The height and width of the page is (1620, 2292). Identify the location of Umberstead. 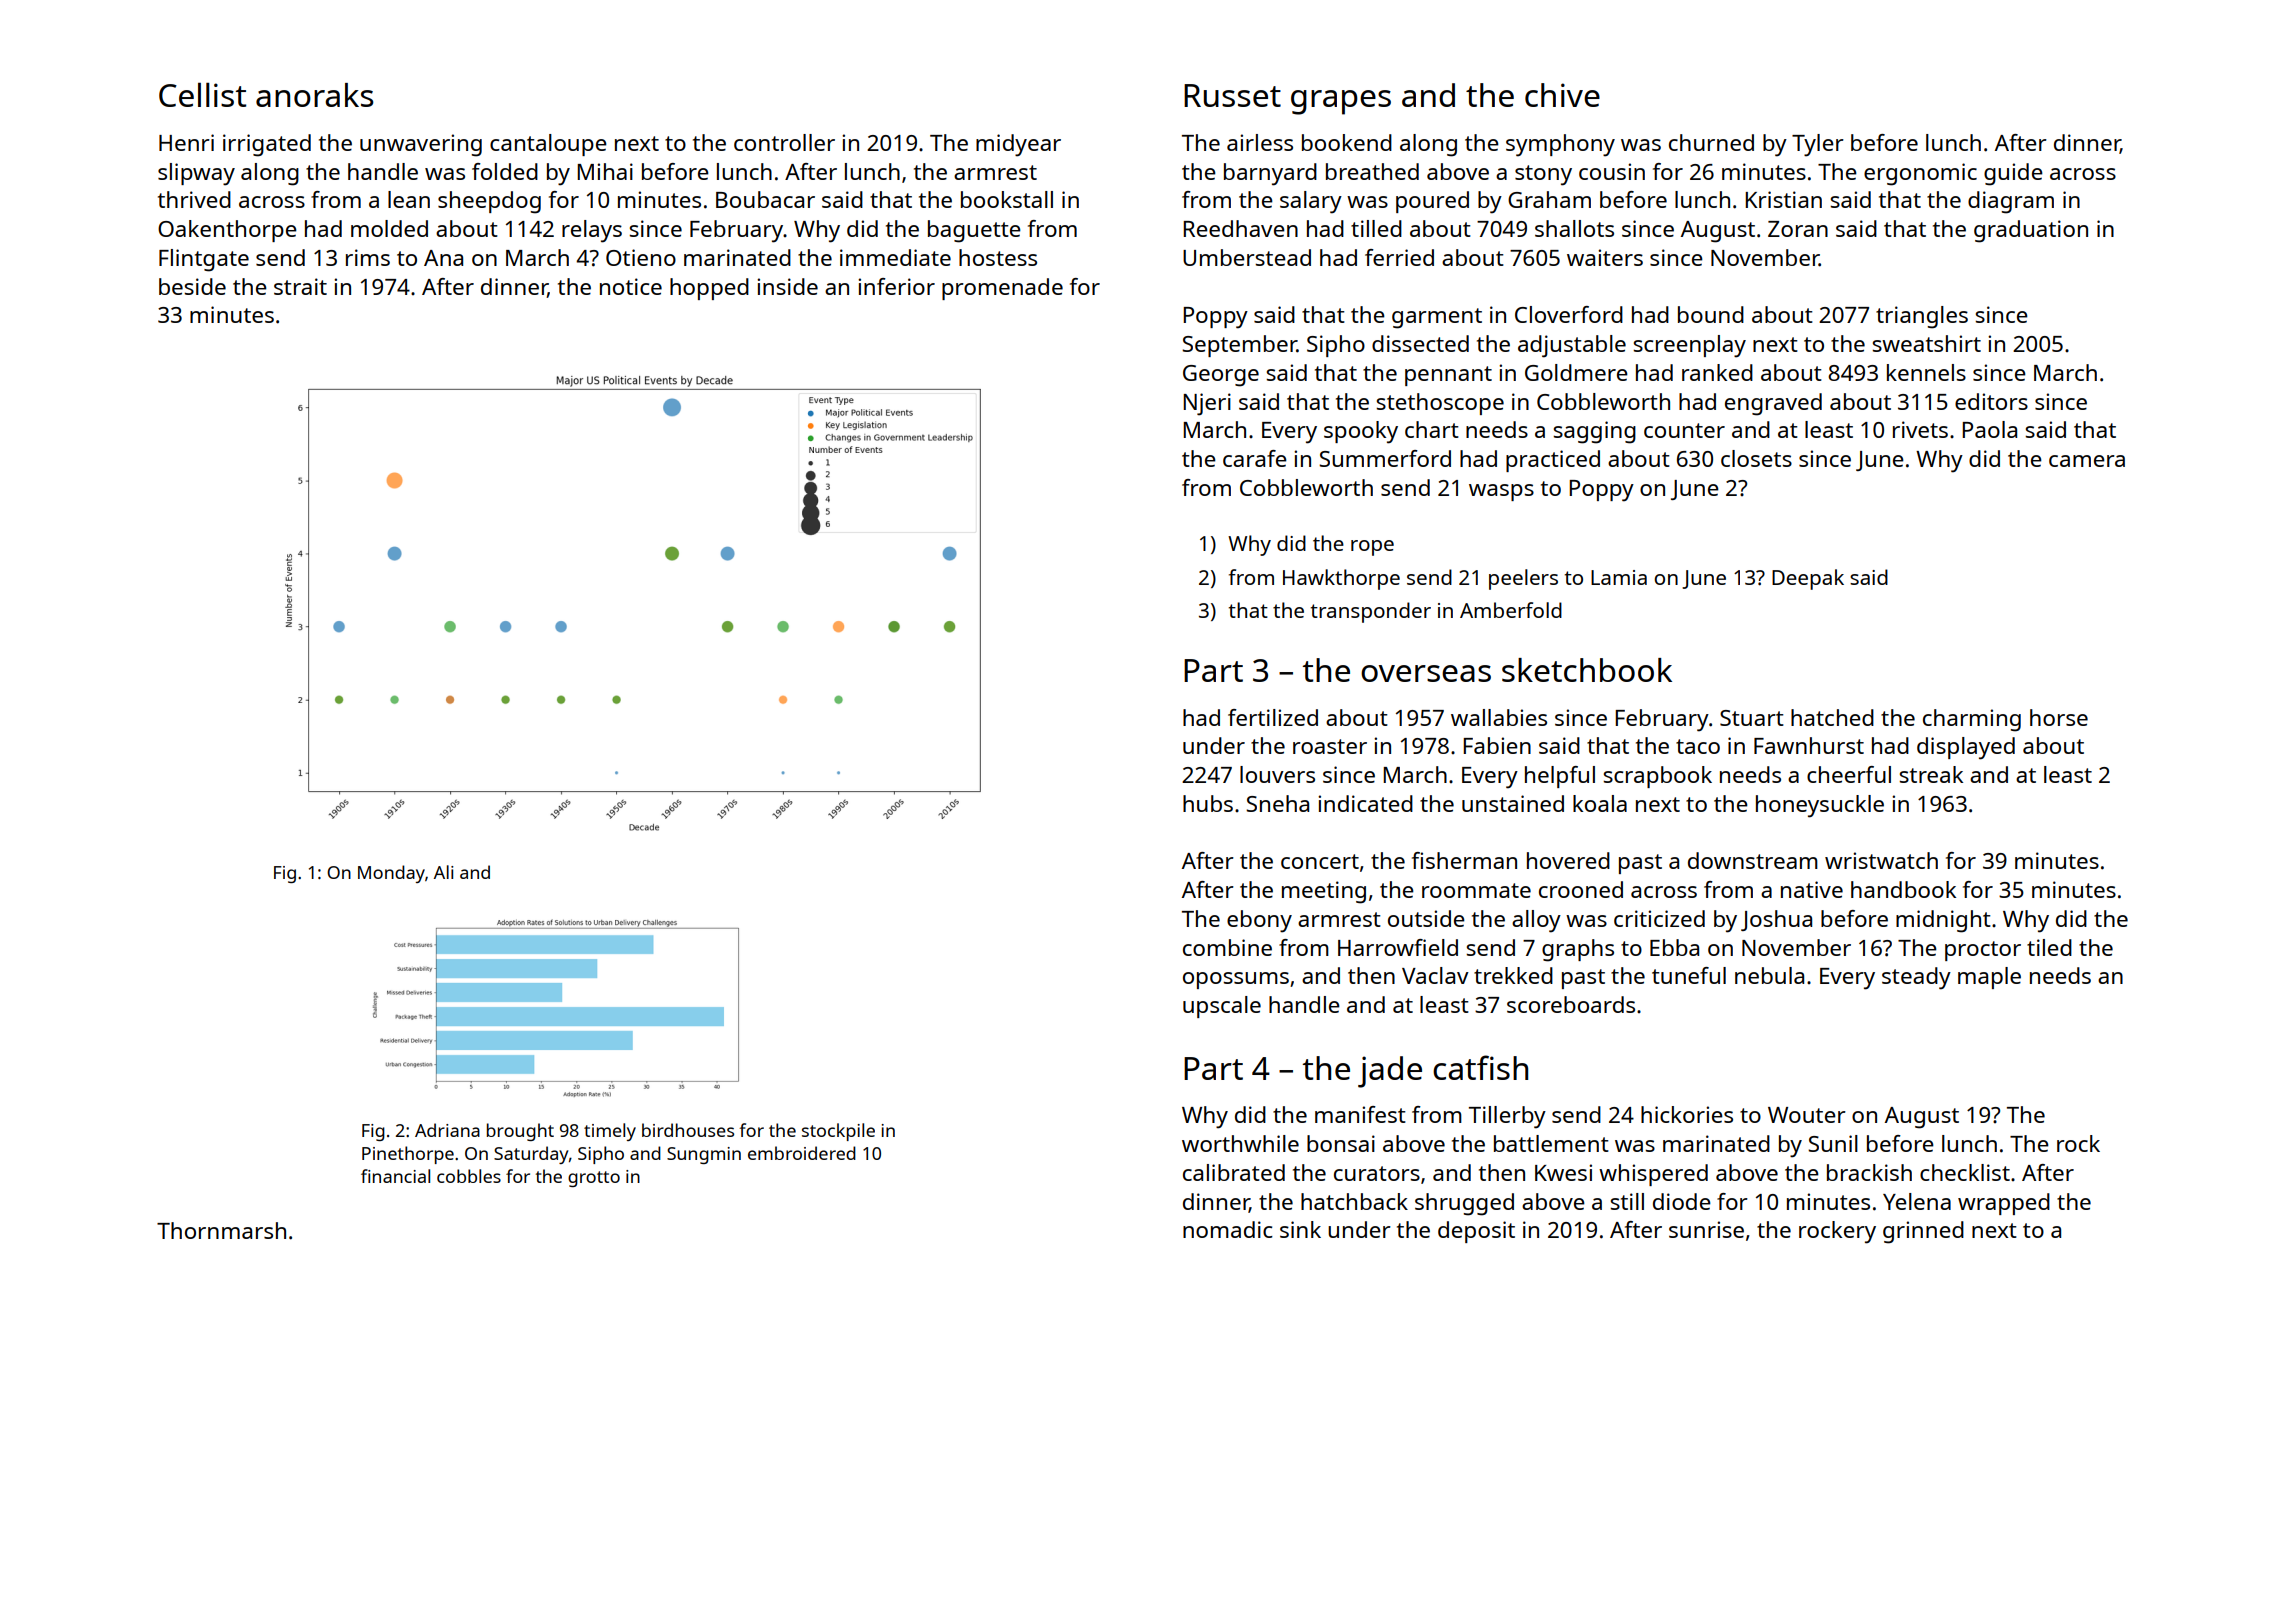
(1247, 257).
